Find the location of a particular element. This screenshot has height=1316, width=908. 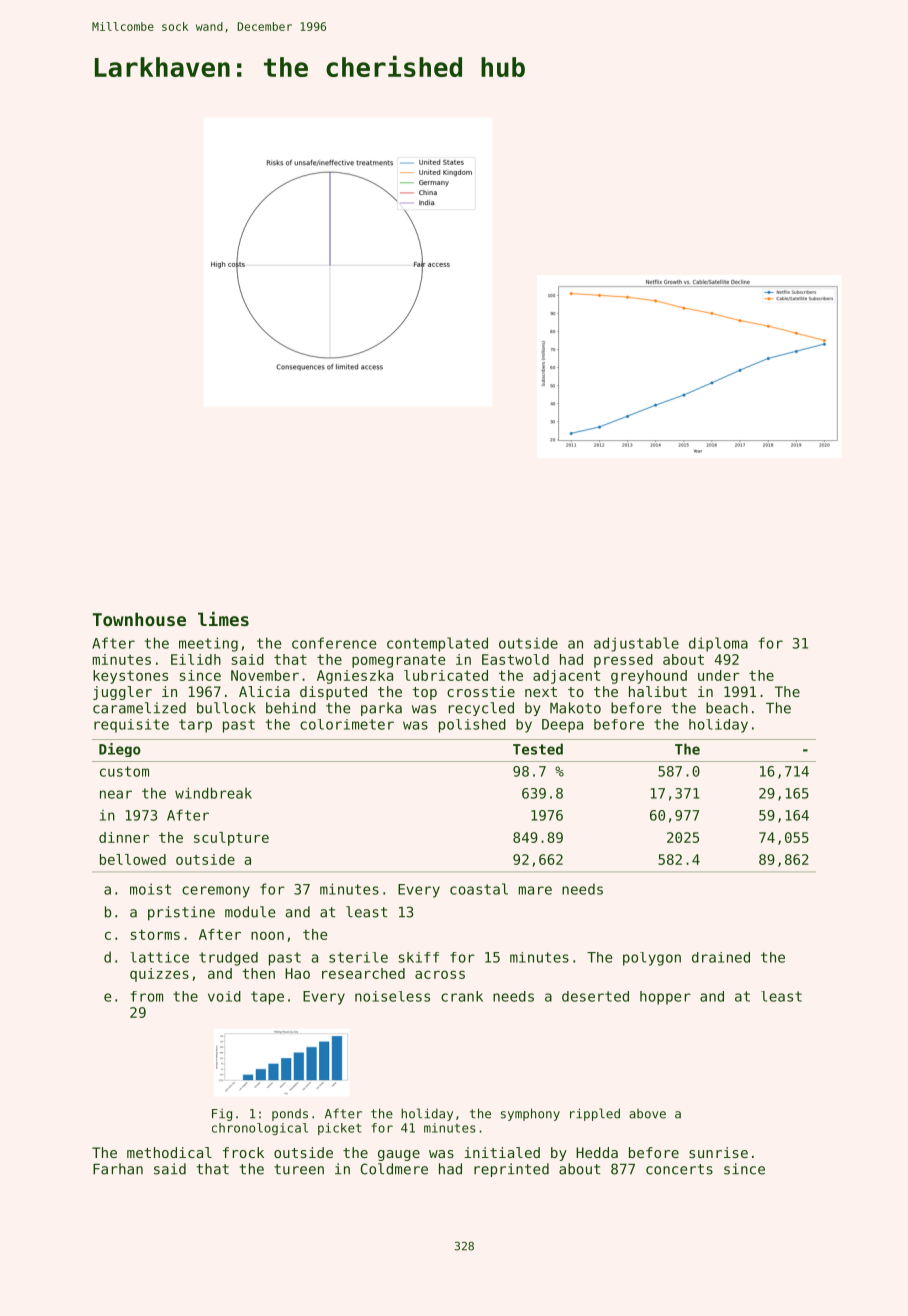

coastal is located at coordinates (479, 889).
